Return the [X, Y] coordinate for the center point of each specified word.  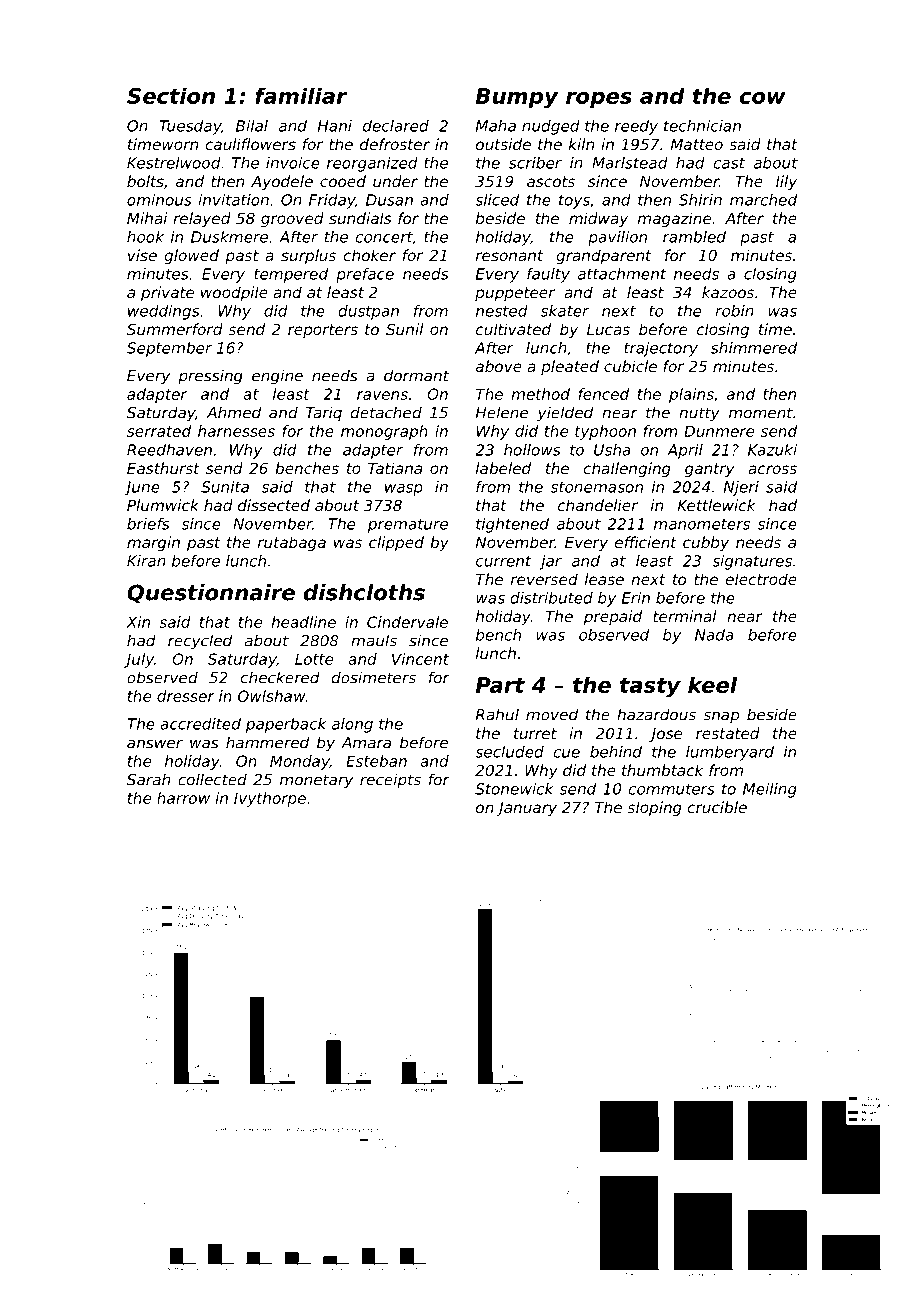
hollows [532, 450]
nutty [699, 414]
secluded [509, 752]
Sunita [225, 487]
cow [763, 98]
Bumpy [517, 98]
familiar [301, 95]
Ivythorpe [270, 799]
